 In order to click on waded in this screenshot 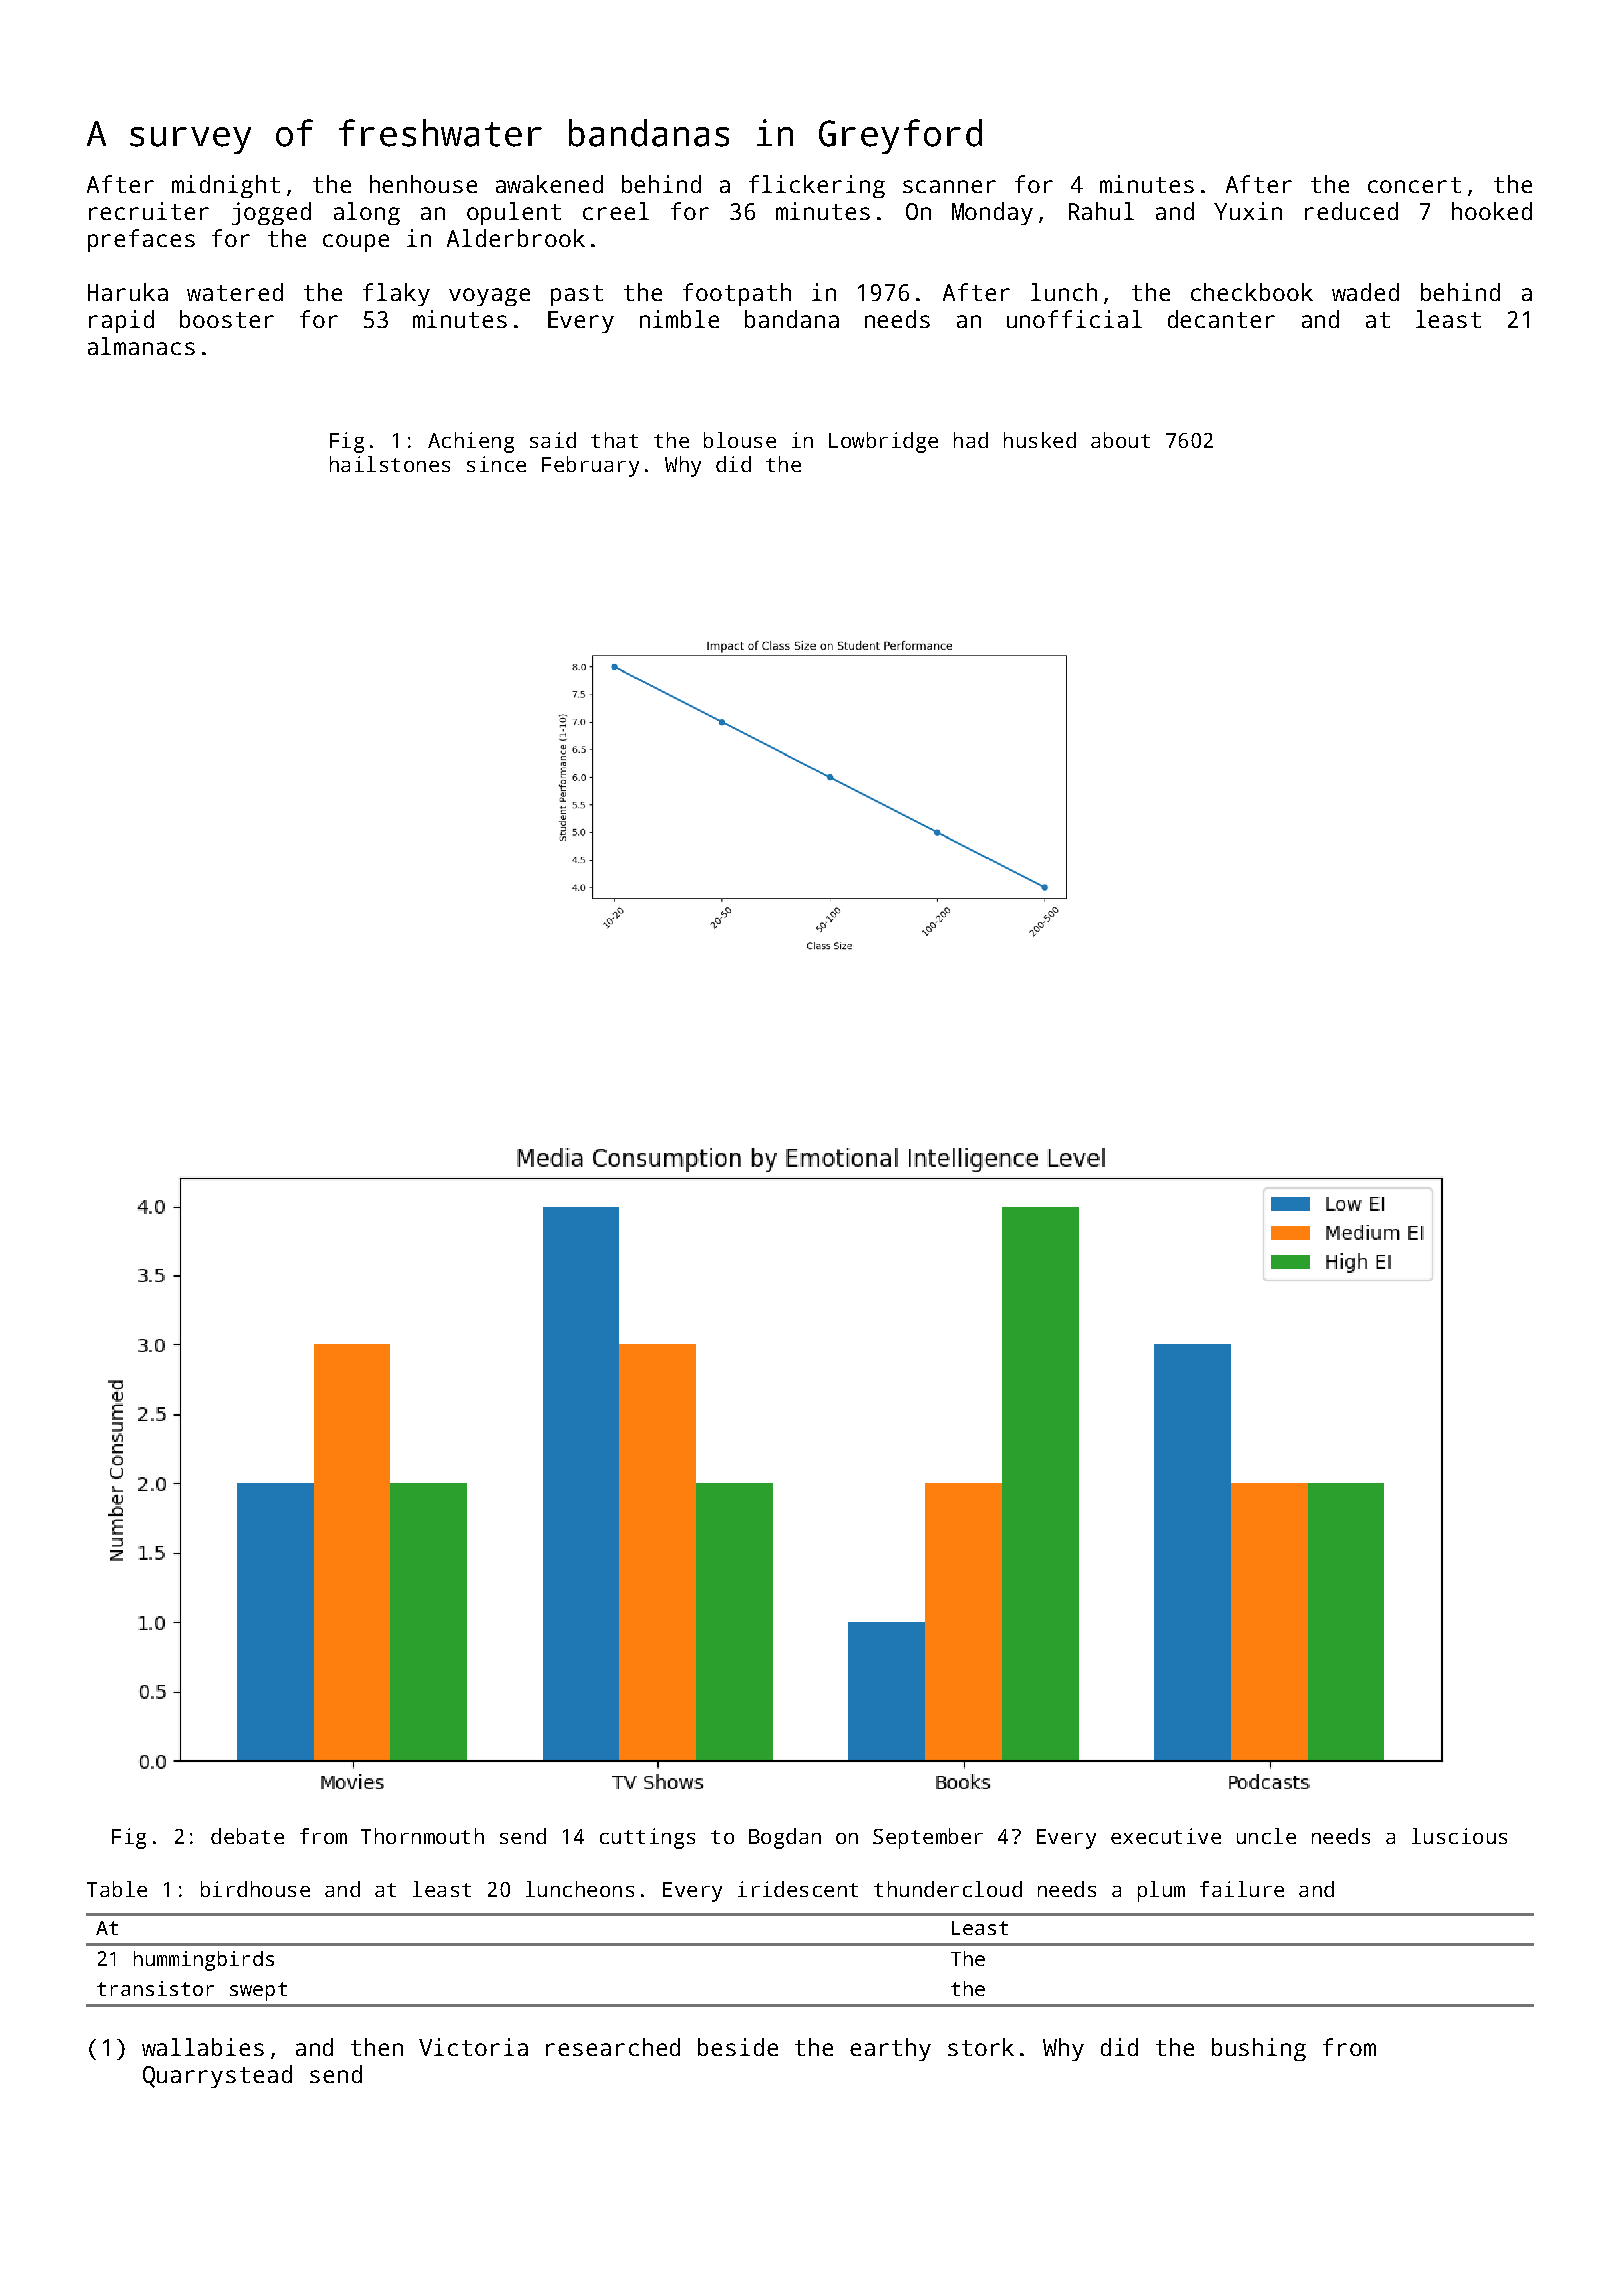, I will do `click(1365, 292)`.
